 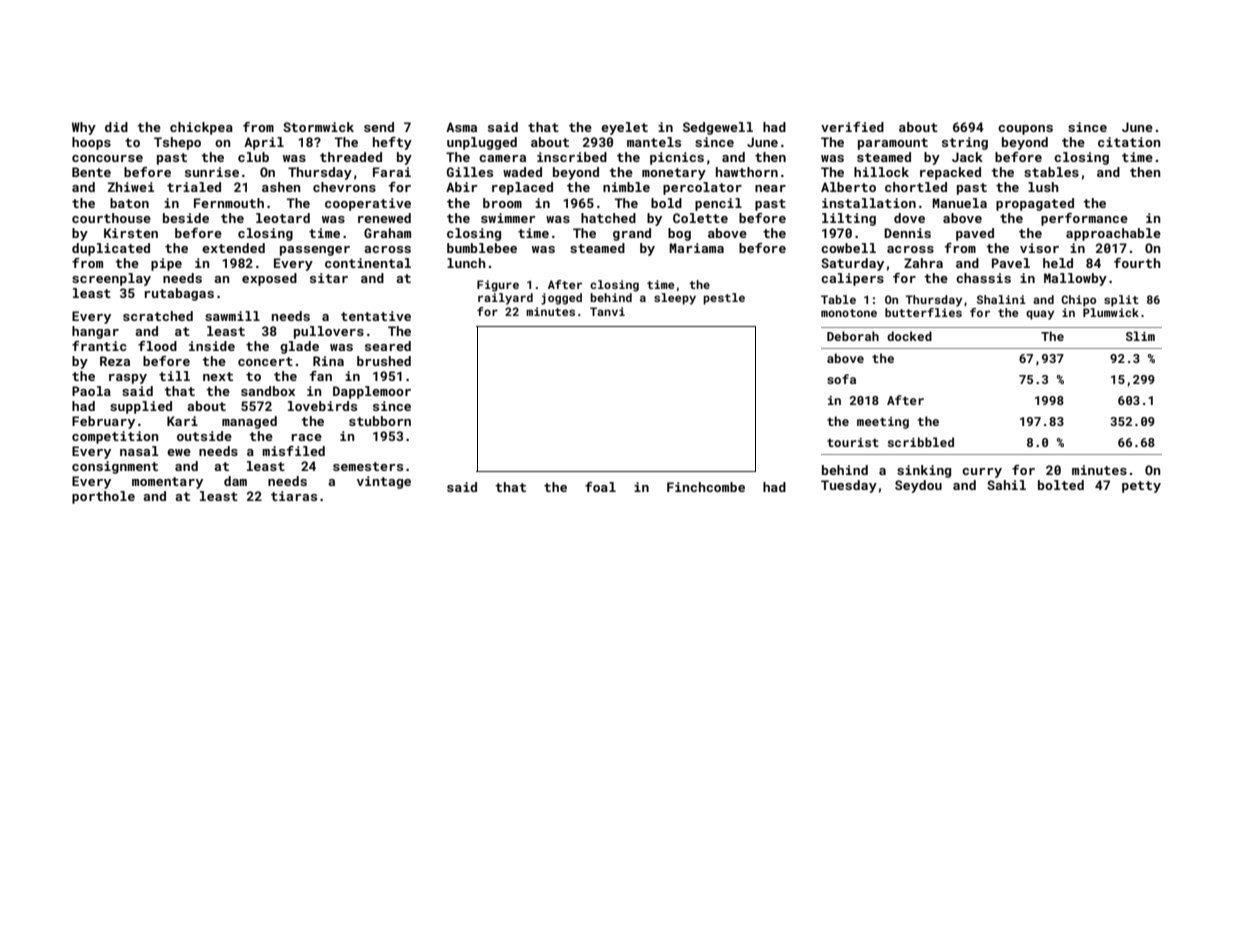 I want to click on unplugged, so click(x=482, y=143).
